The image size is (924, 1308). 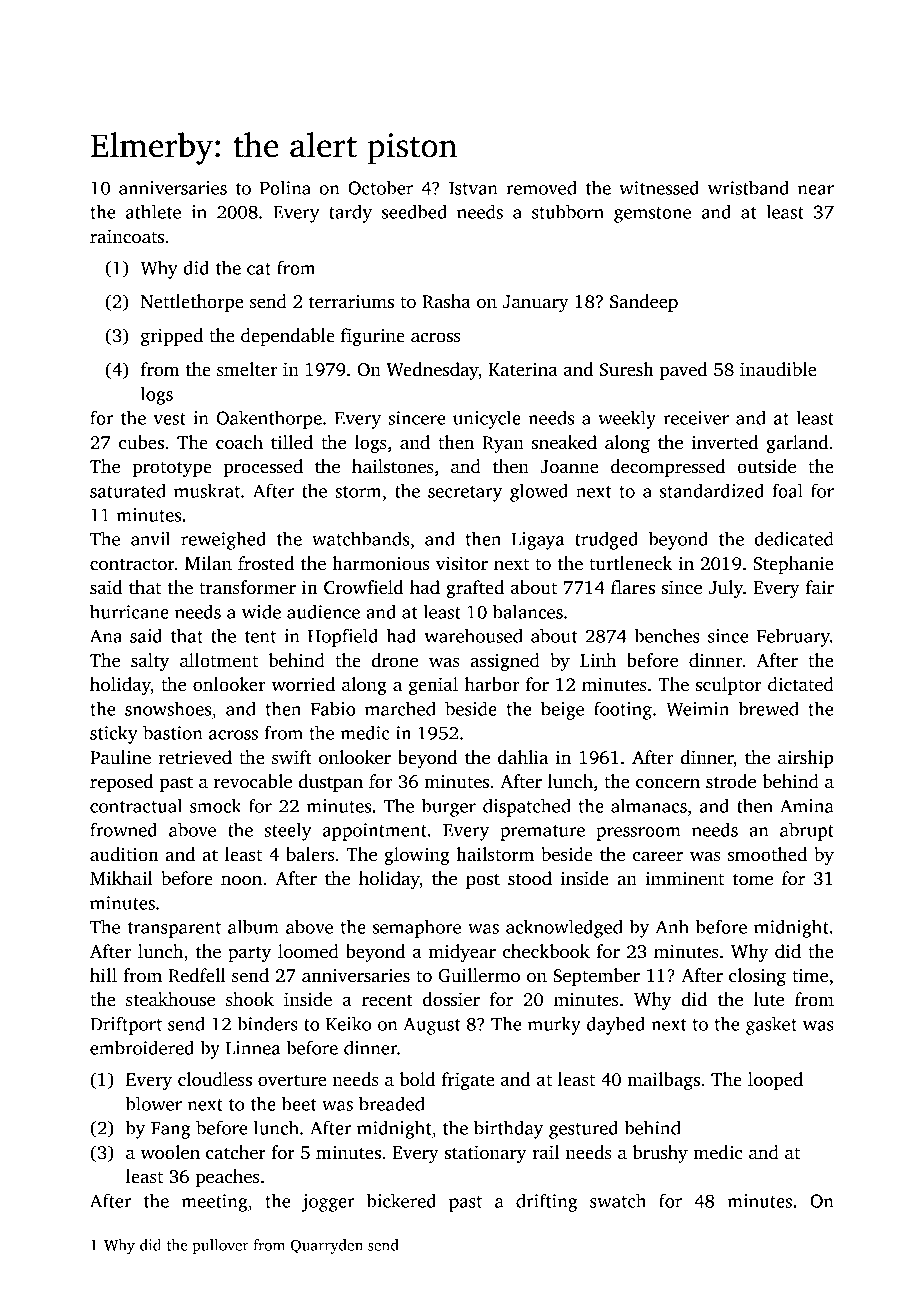 I want to click on athlete, so click(x=153, y=211).
